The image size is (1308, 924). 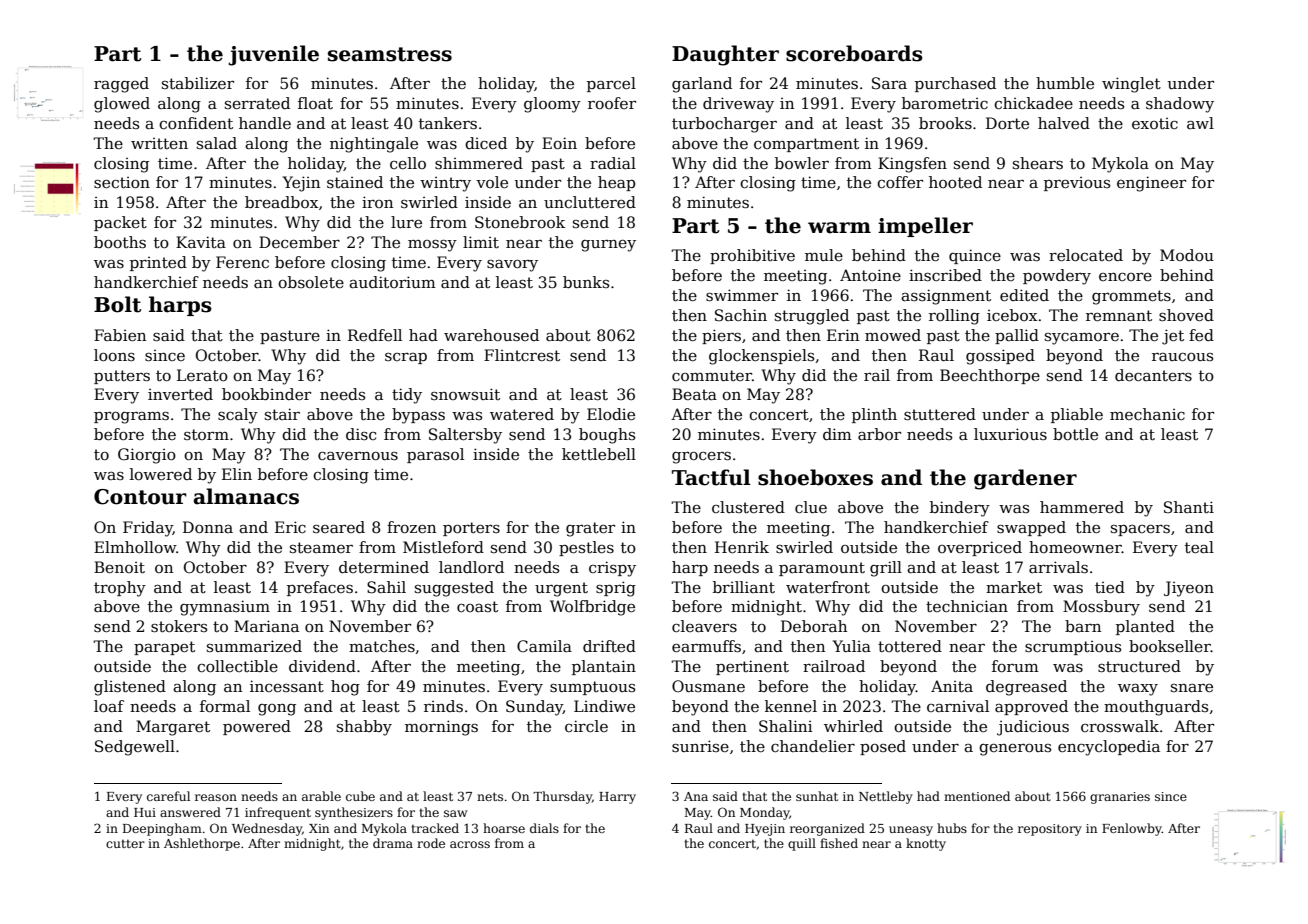 What do you see at coordinates (926, 844) in the screenshot?
I see `knotty` at bounding box center [926, 844].
